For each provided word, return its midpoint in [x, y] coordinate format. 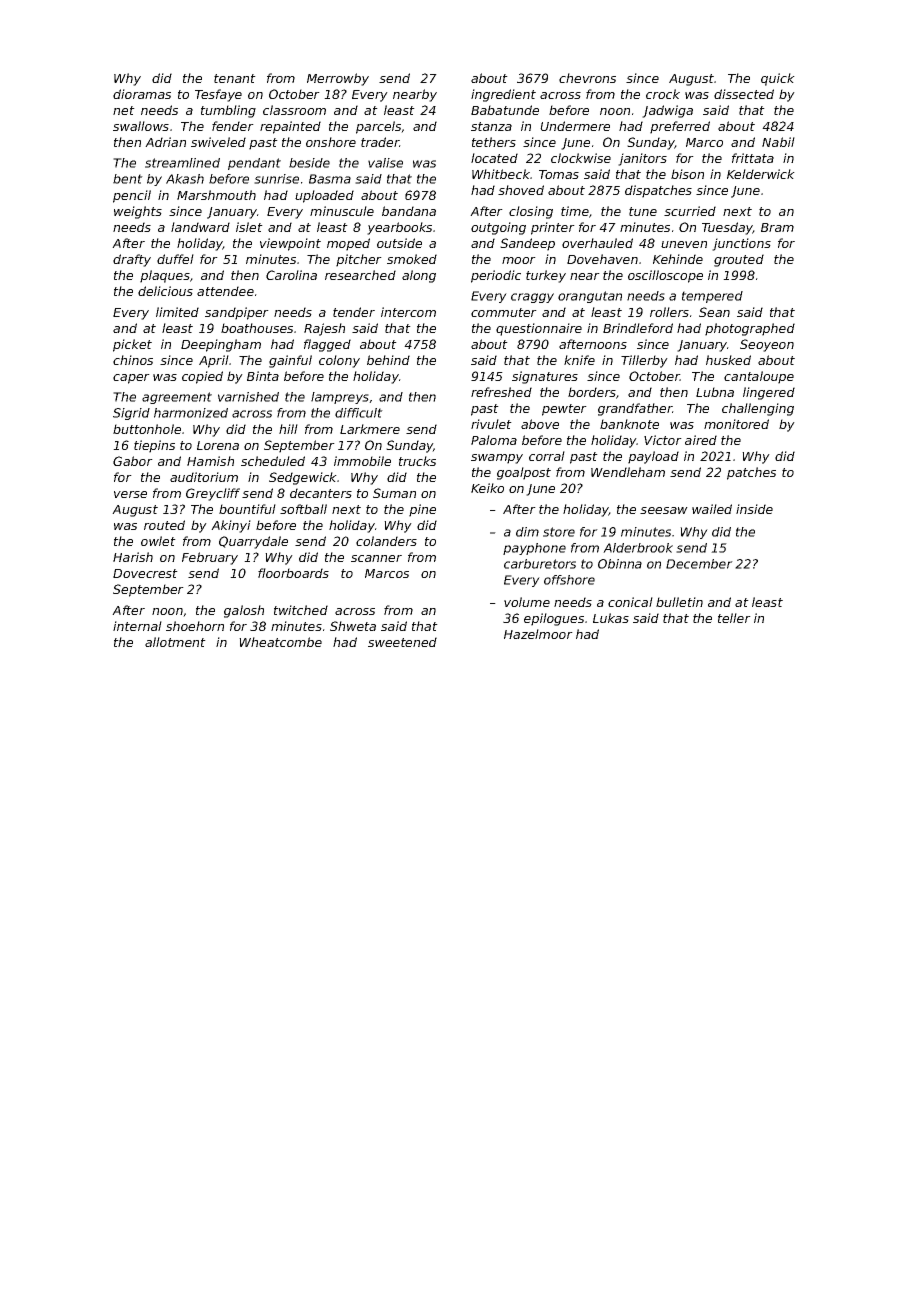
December [699, 564]
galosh [244, 611]
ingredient [503, 95]
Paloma [494, 440]
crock [663, 94]
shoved [521, 190]
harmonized [191, 413]
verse [130, 494]
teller [734, 618]
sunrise [276, 179]
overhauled [597, 243]
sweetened [402, 642]
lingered [769, 393]
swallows [141, 126]
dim [527, 532]
